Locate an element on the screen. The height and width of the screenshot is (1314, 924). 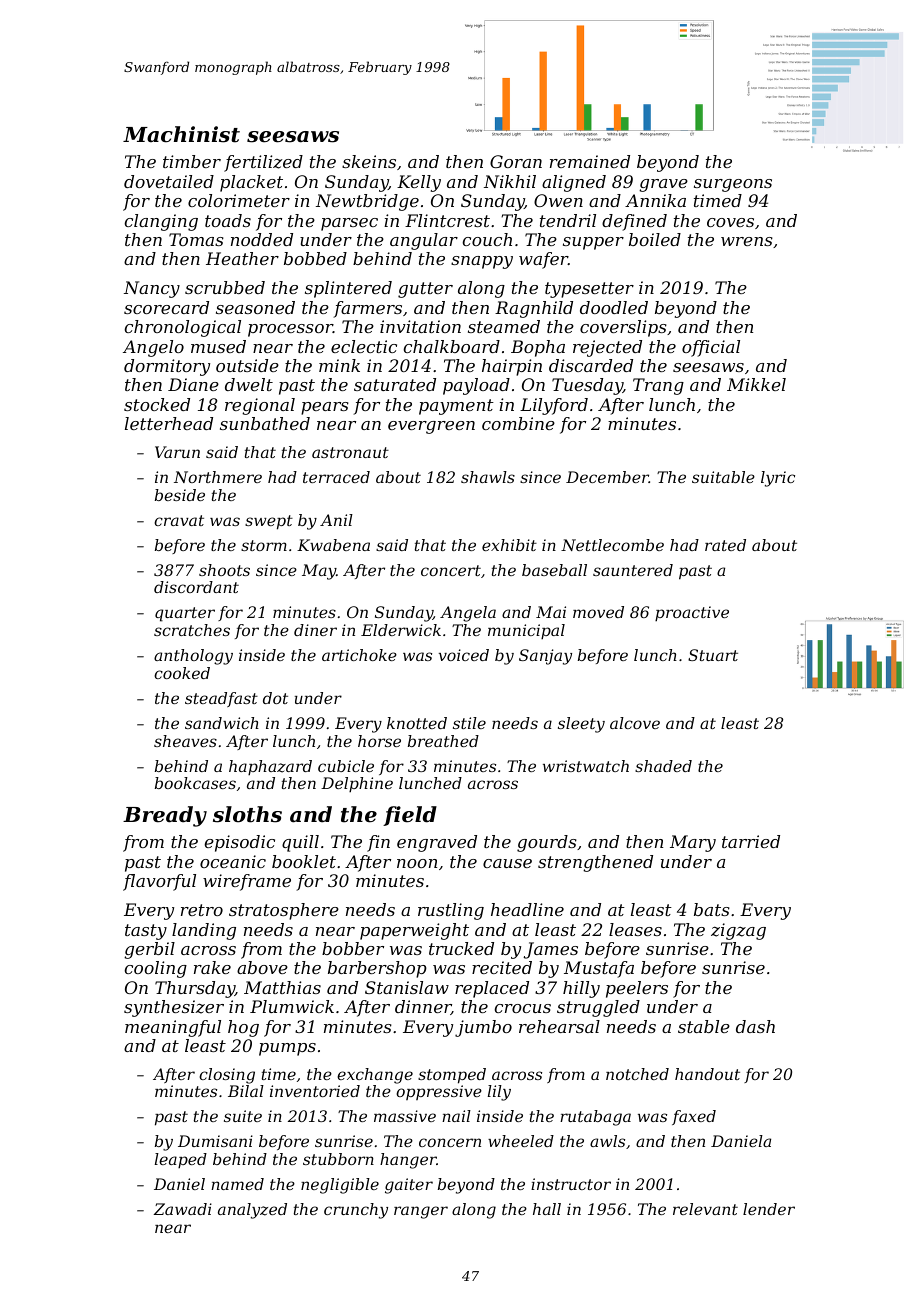
Machinist is located at coordinates (181, 134).
